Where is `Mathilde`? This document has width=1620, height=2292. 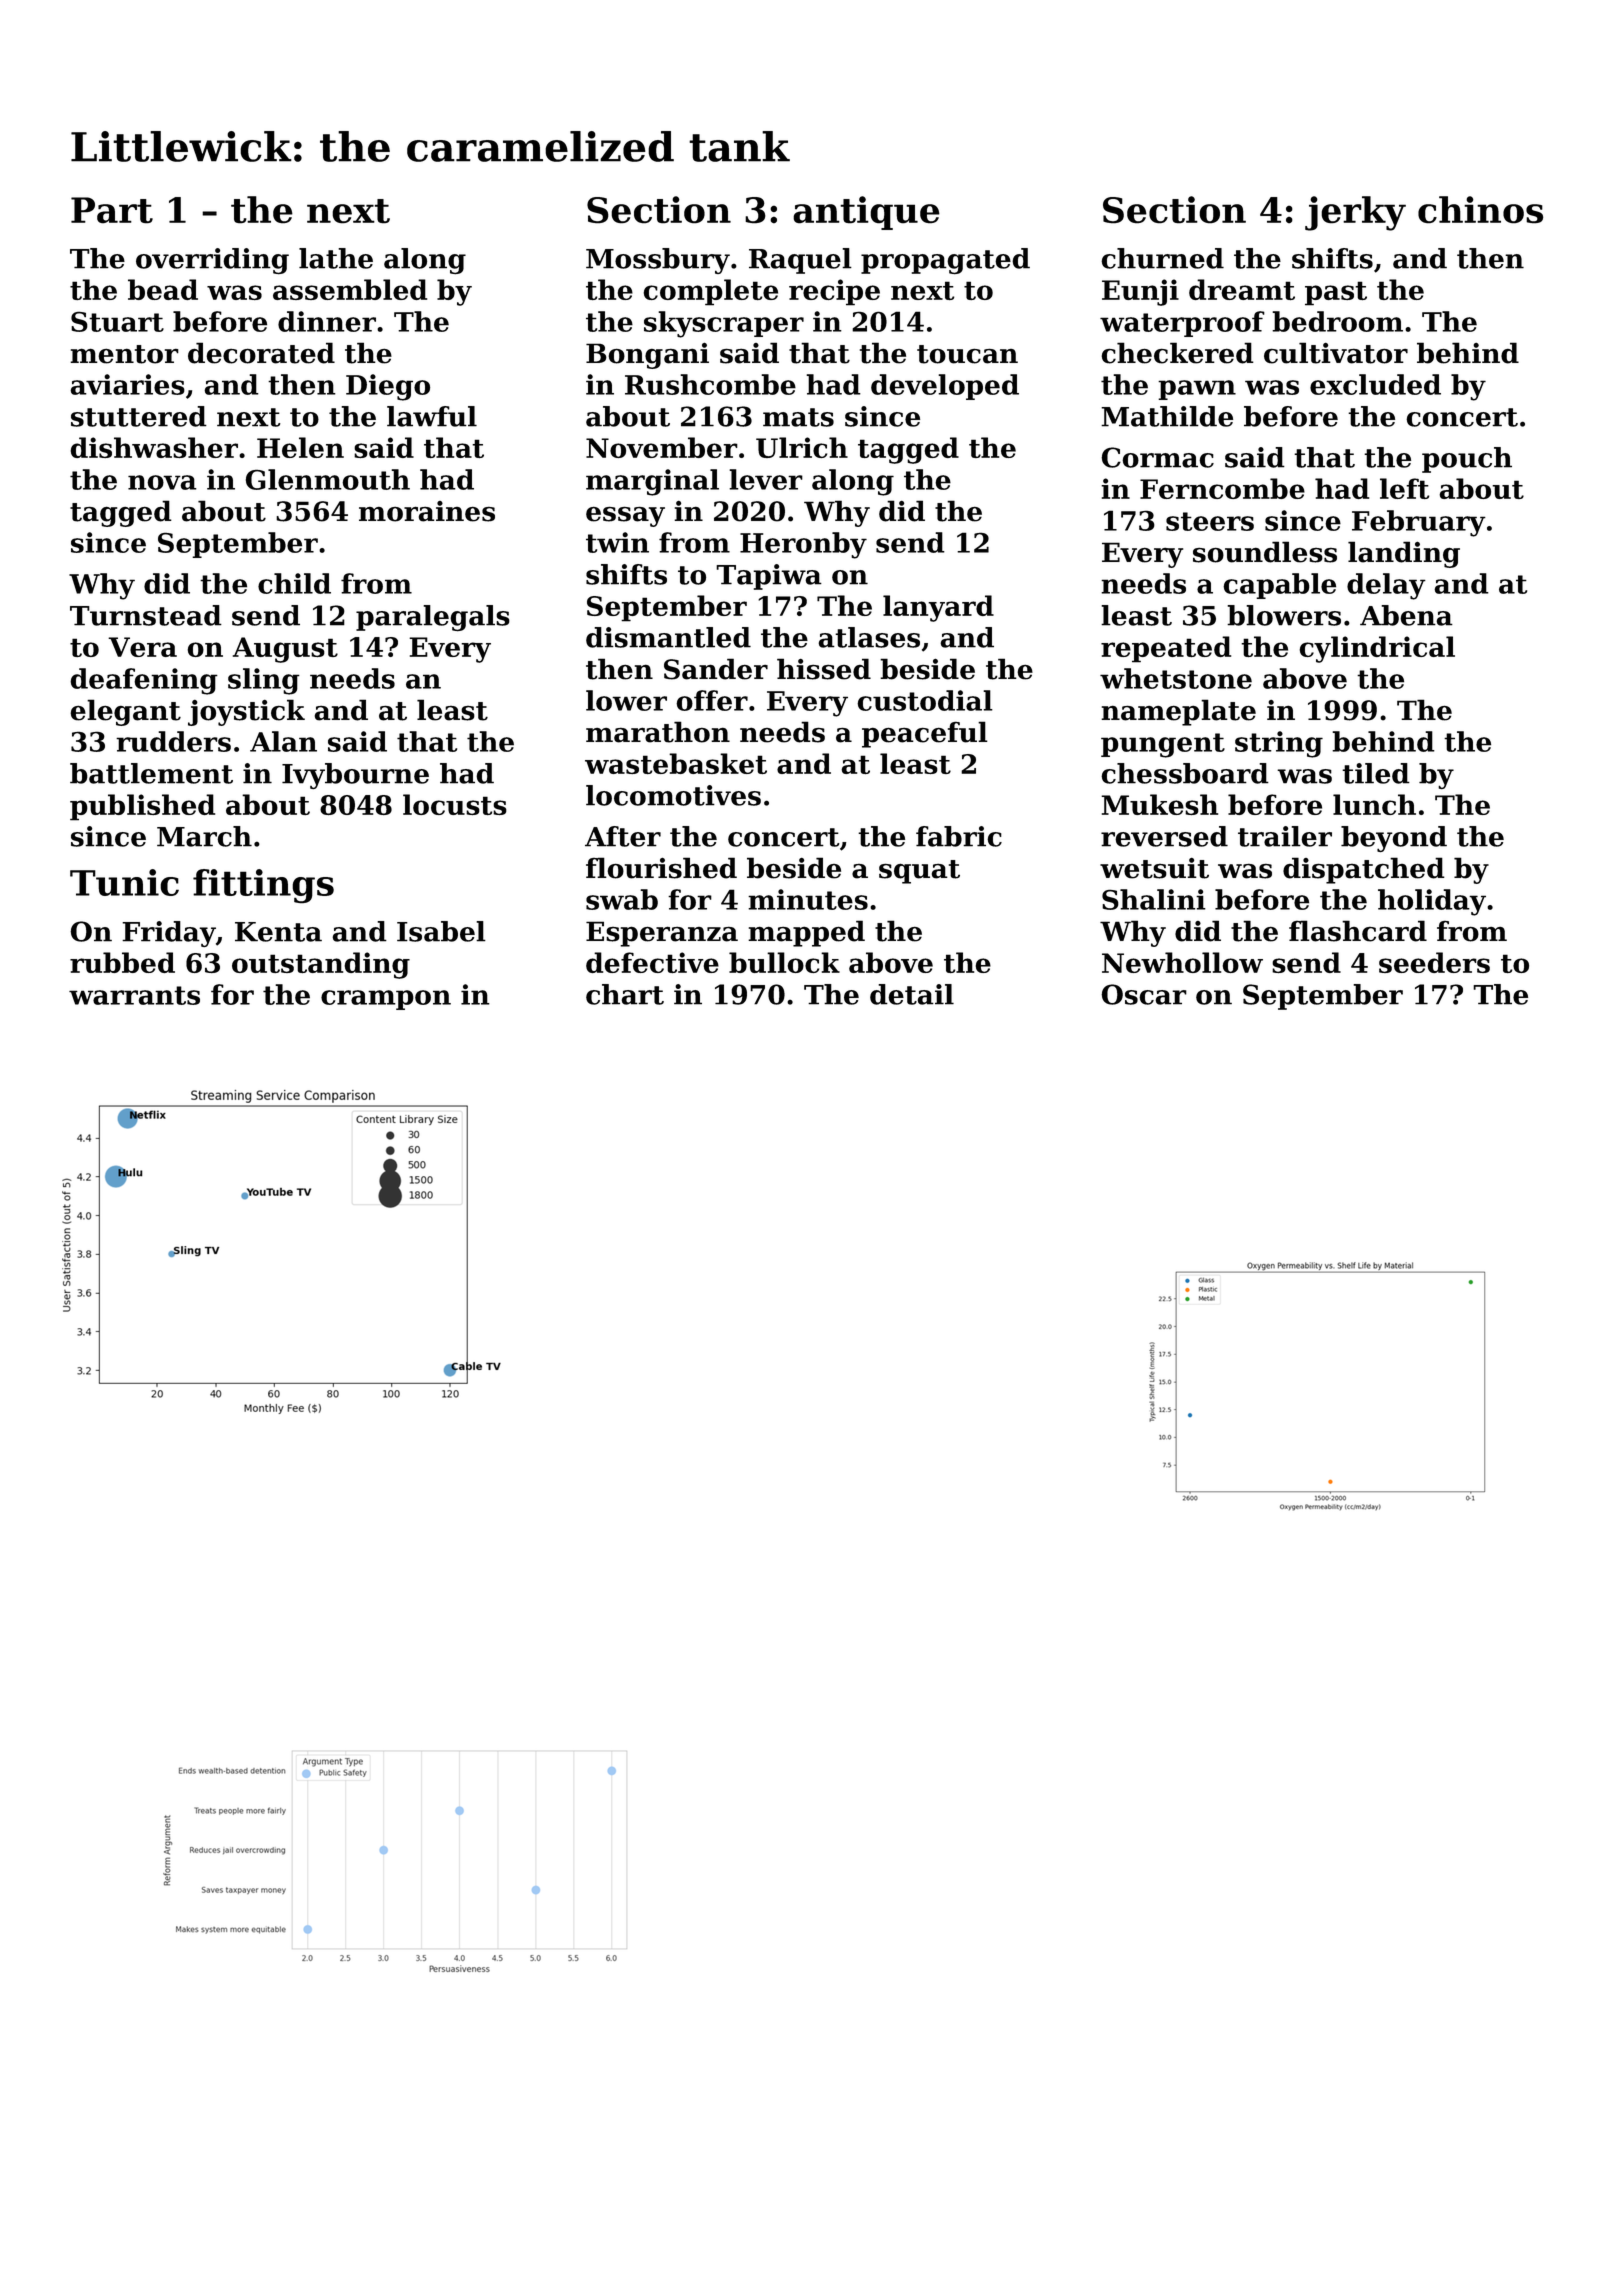
Mathilde is located at coordinates (1167, 416).
